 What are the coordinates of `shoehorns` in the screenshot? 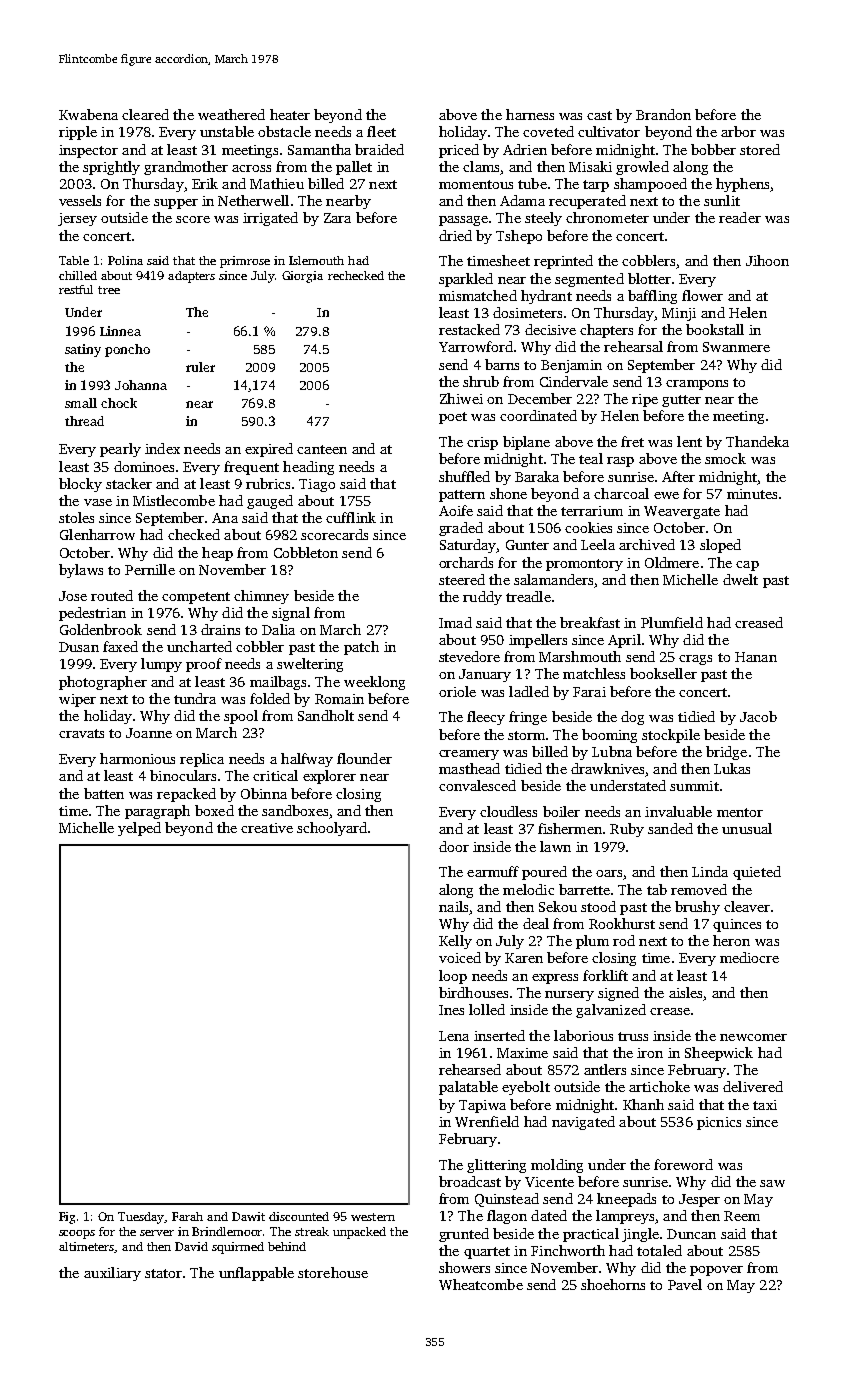 It's located at (613, 1284).
